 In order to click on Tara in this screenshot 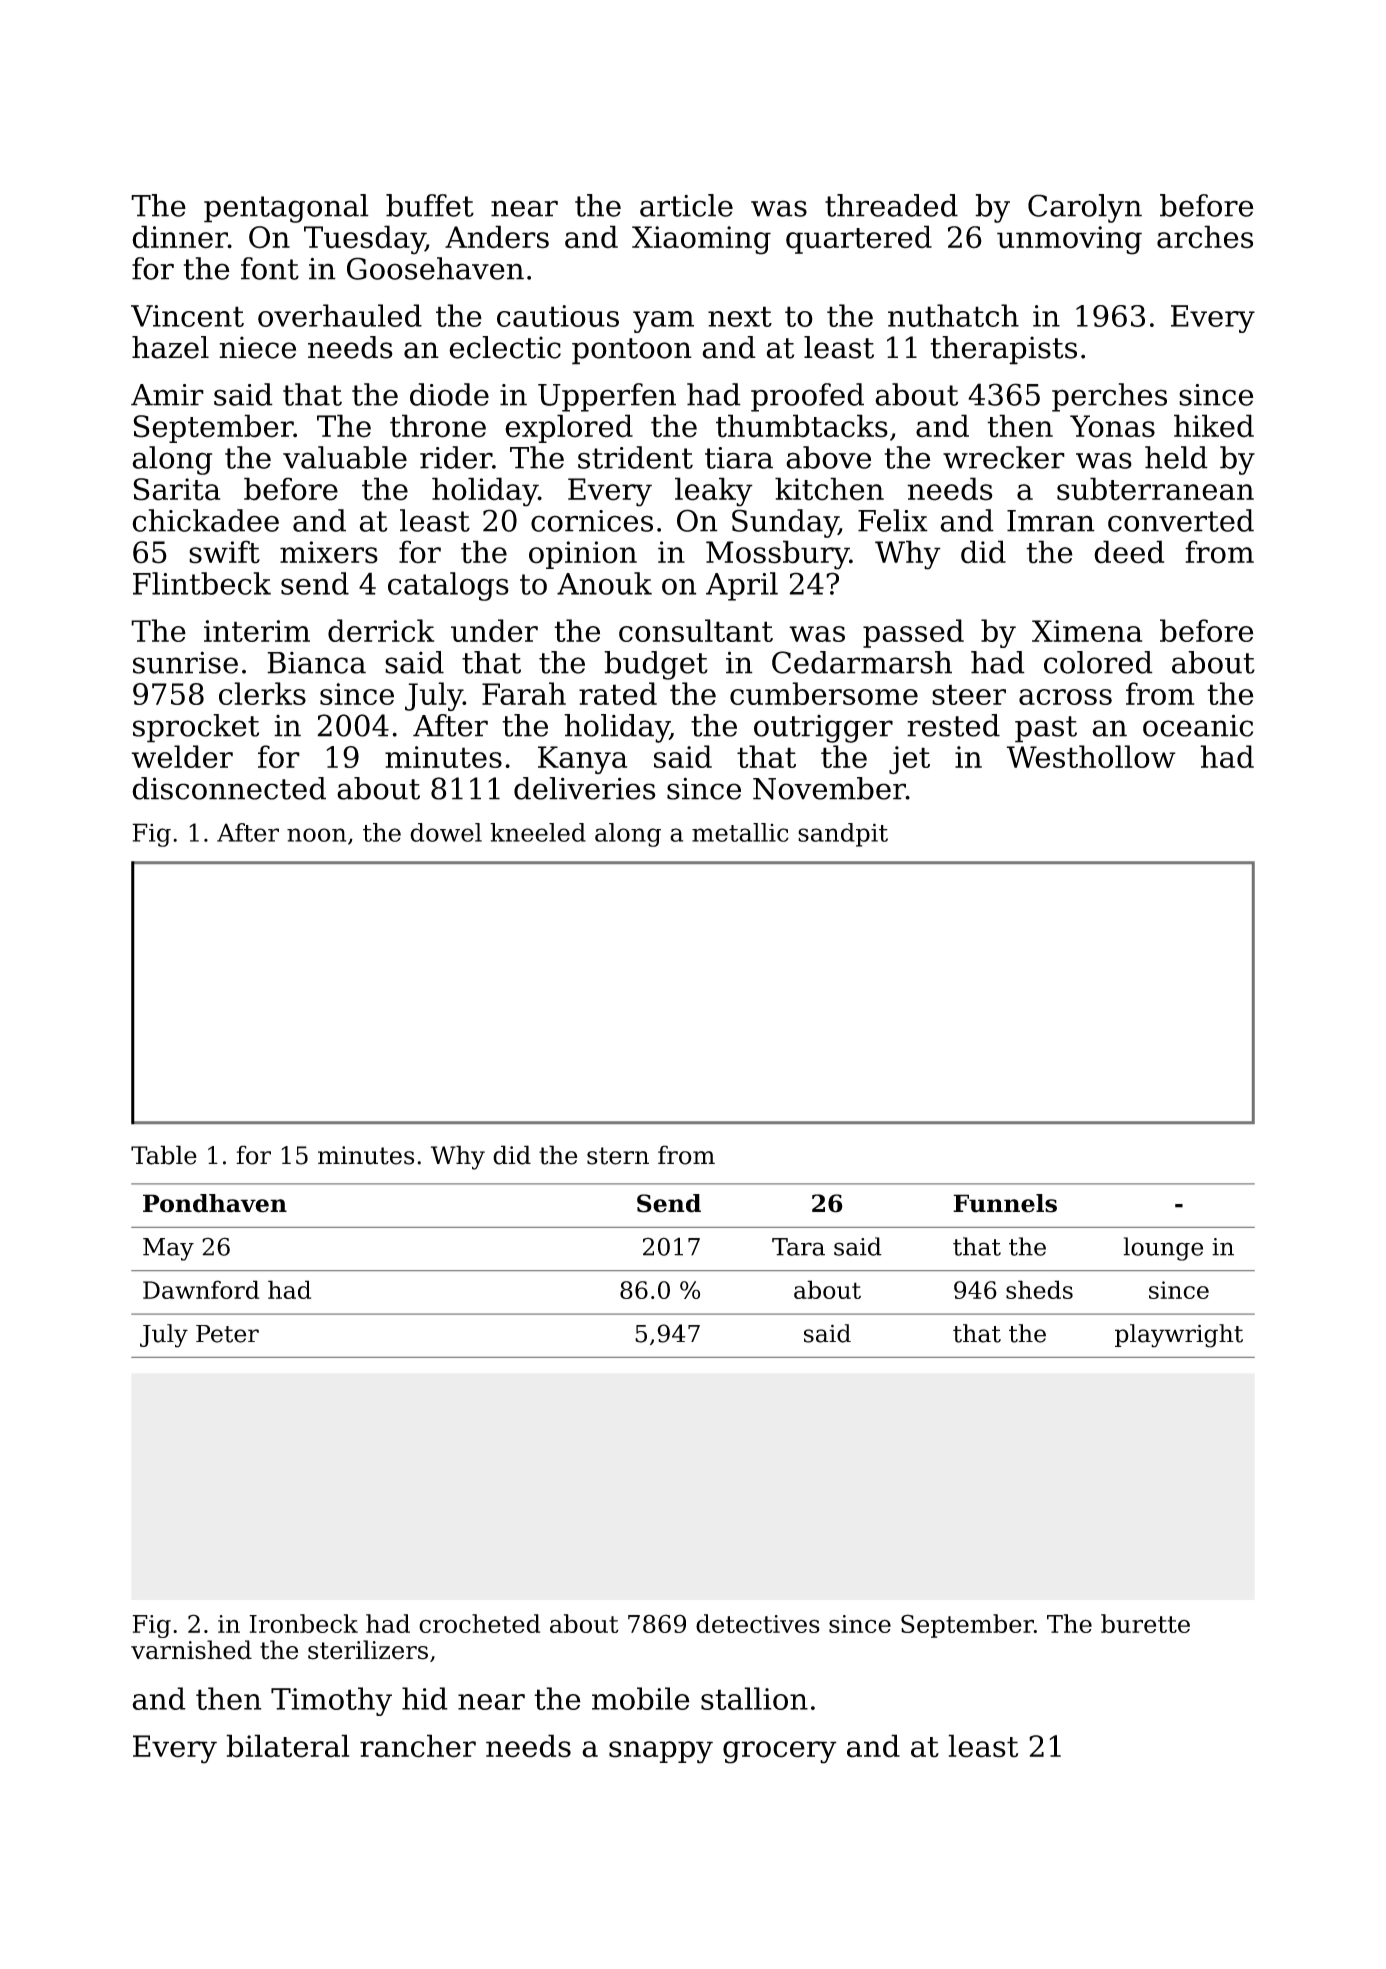, I will do `click(798, 1247)`.
